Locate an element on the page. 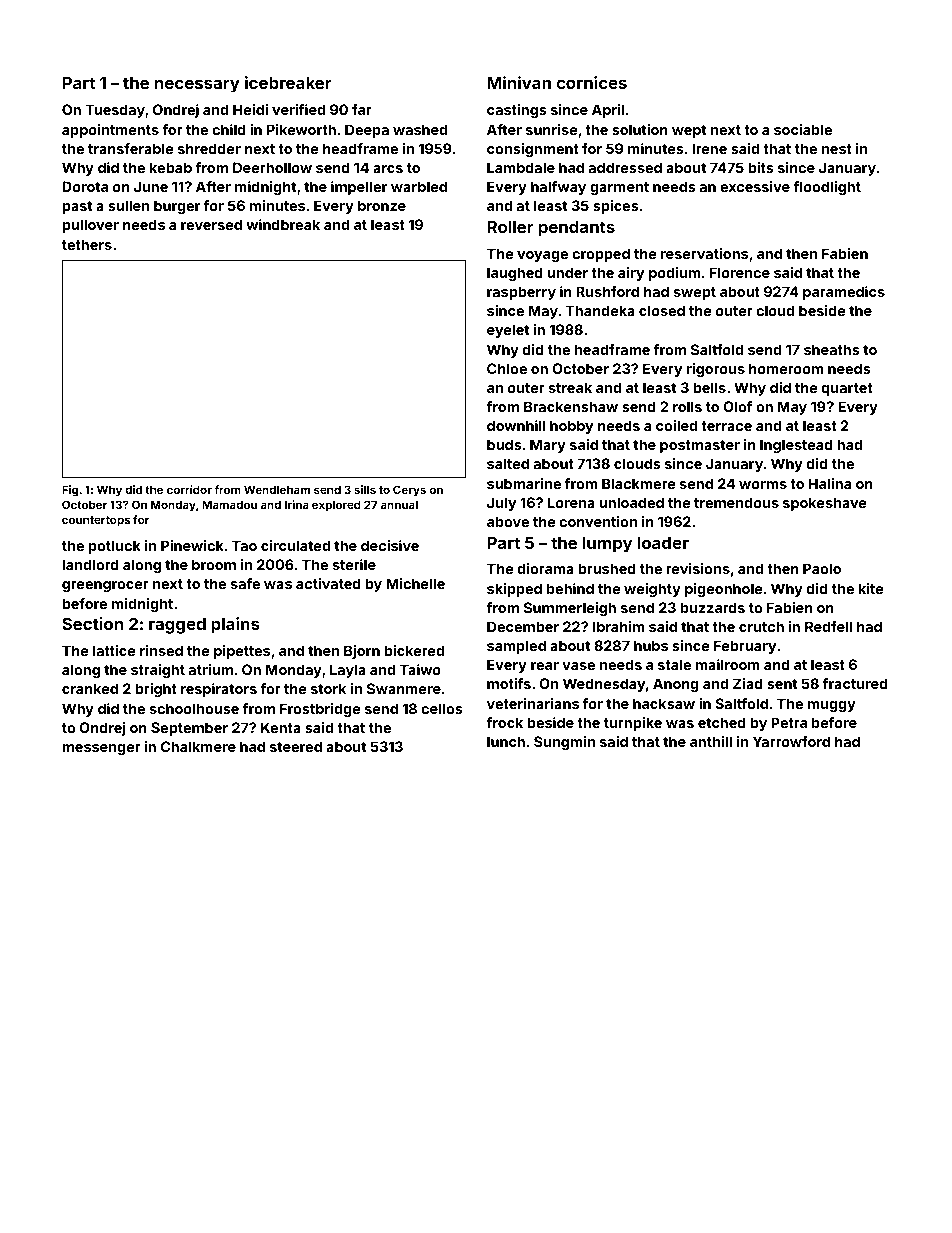  tethers is located at coordinates (87, 244).
